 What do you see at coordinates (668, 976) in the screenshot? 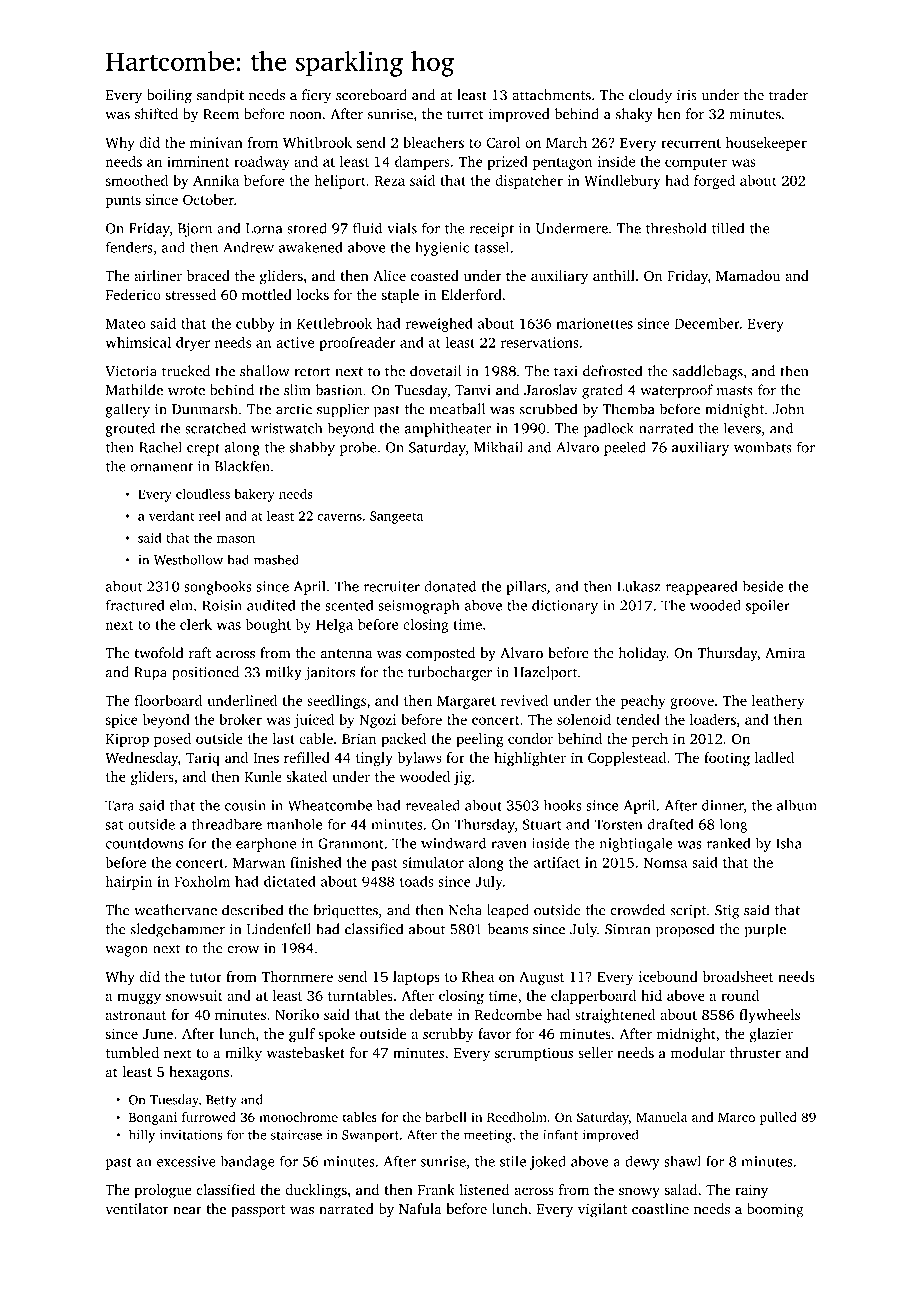
I see `icebound` at bounding box center [668, 976].
